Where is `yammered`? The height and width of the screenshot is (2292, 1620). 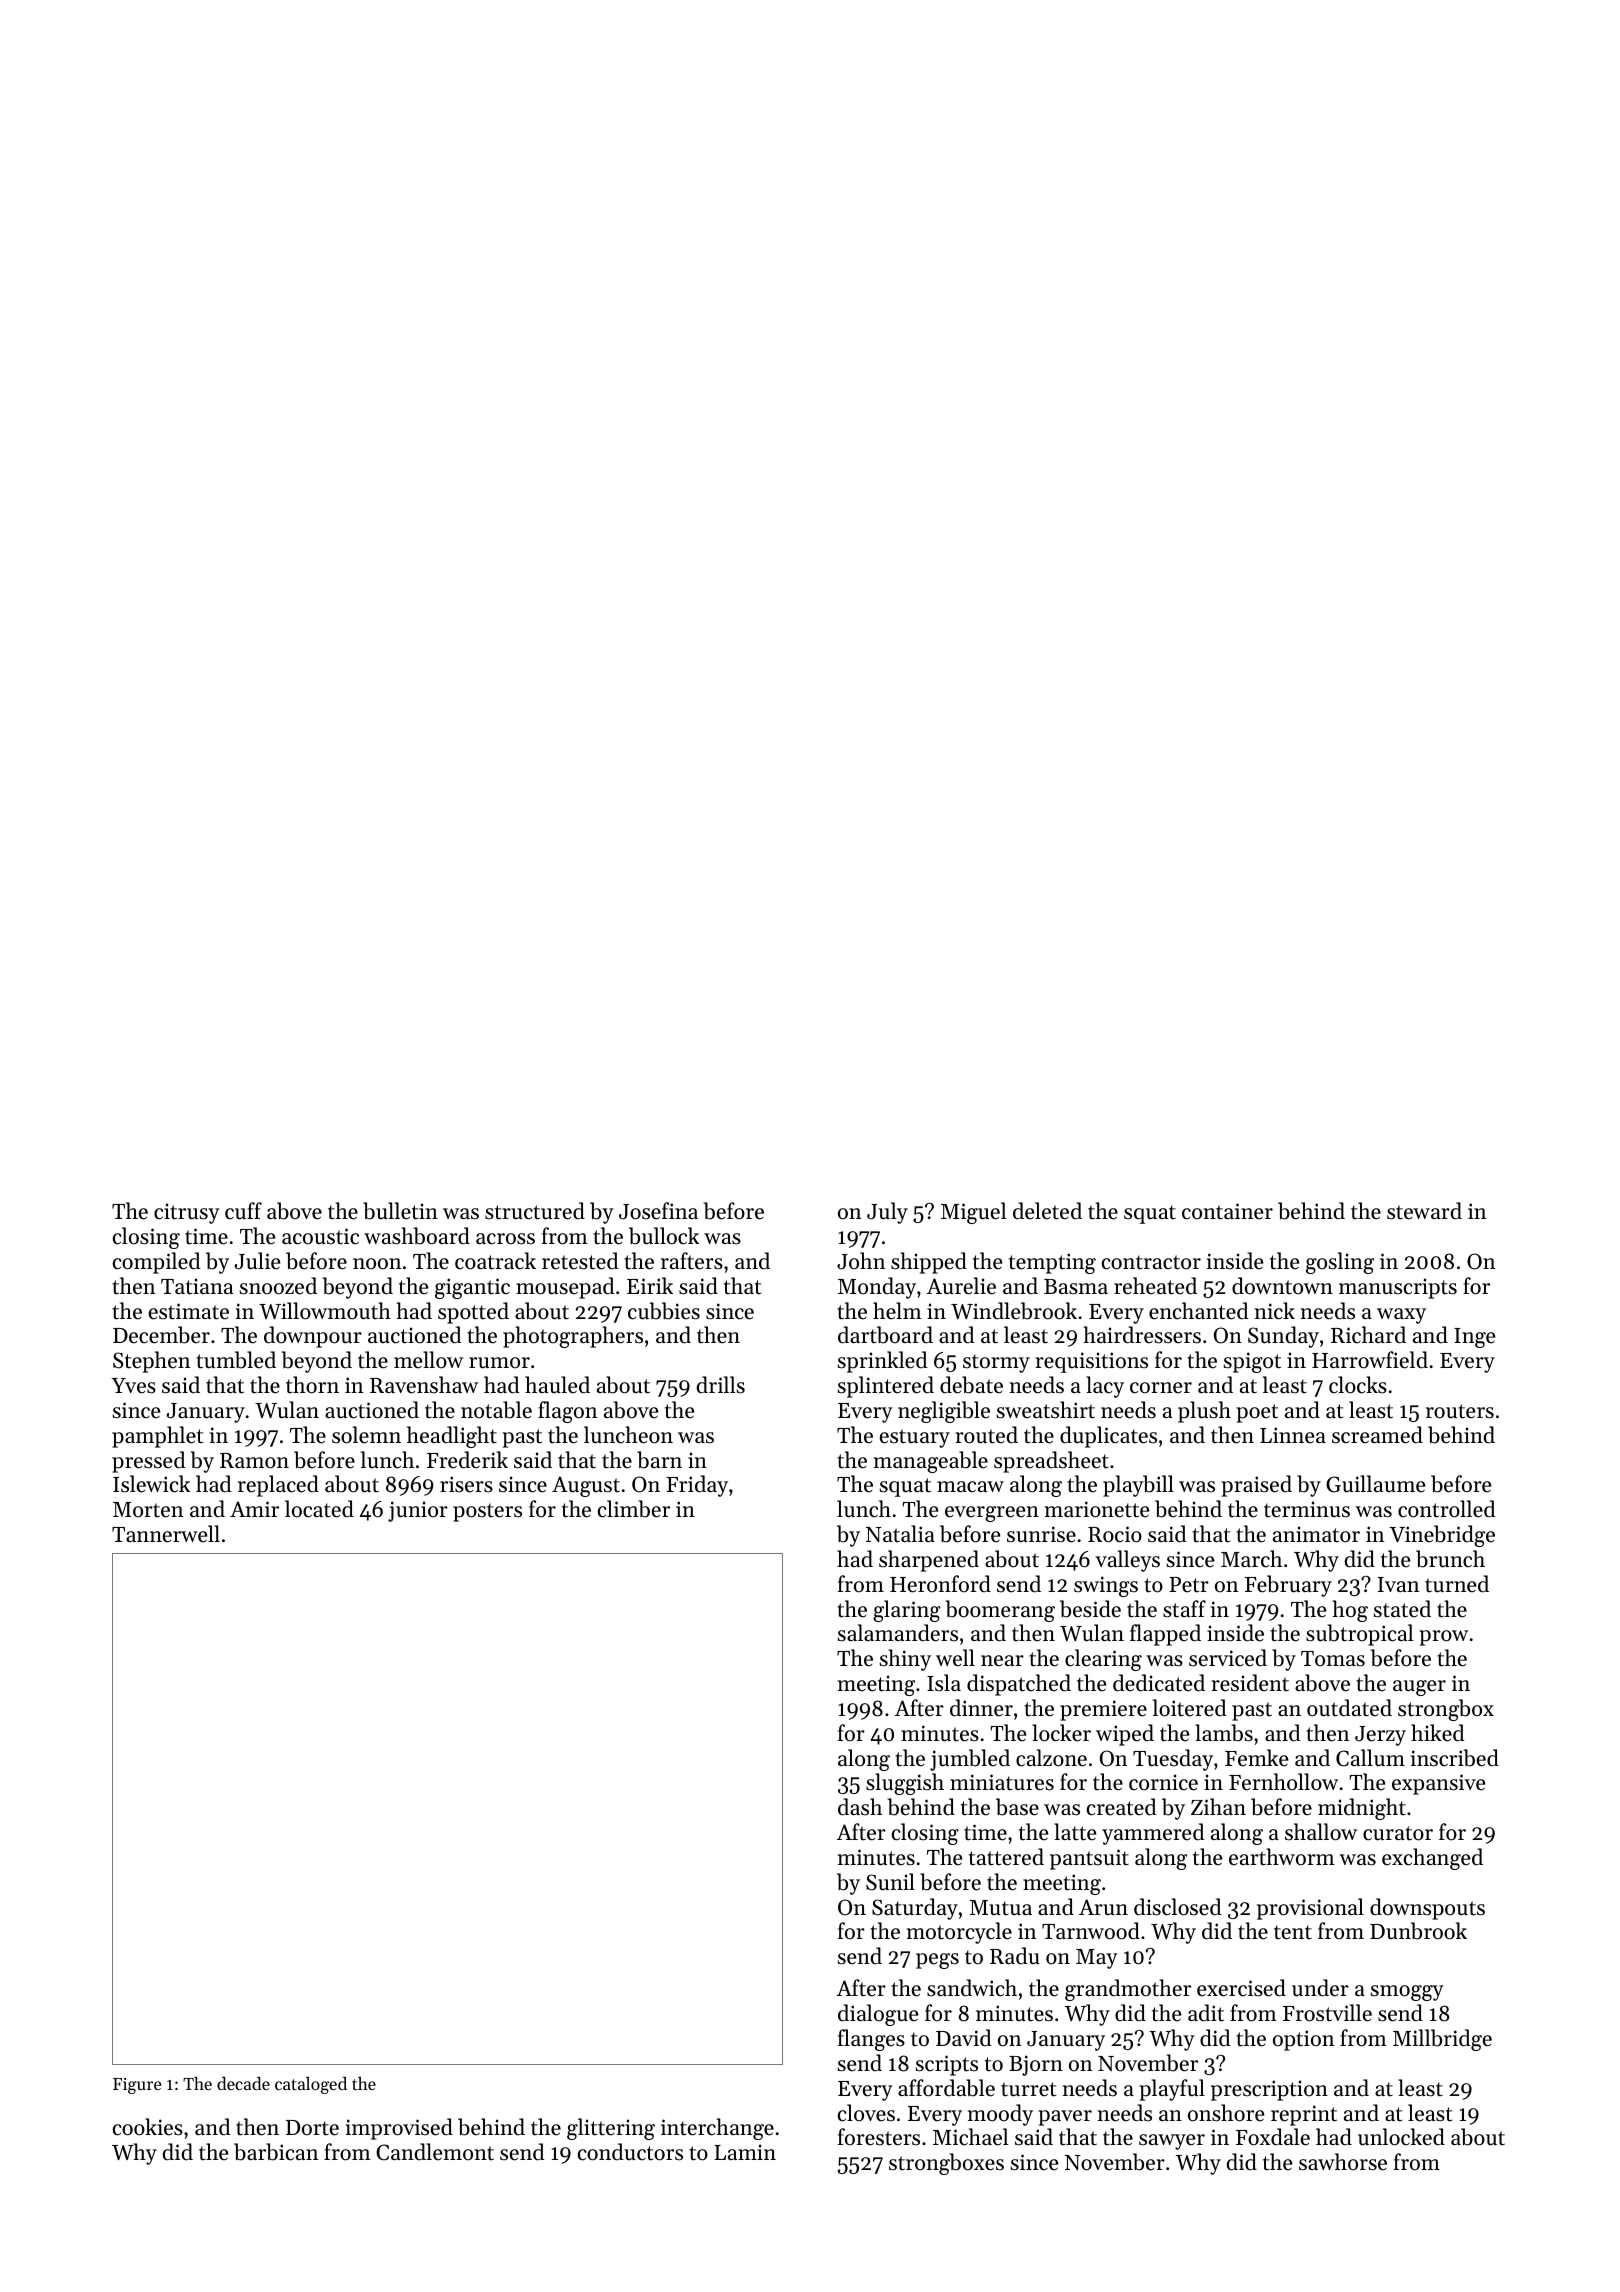 yammered is located at coordinates (1153, 1834).
